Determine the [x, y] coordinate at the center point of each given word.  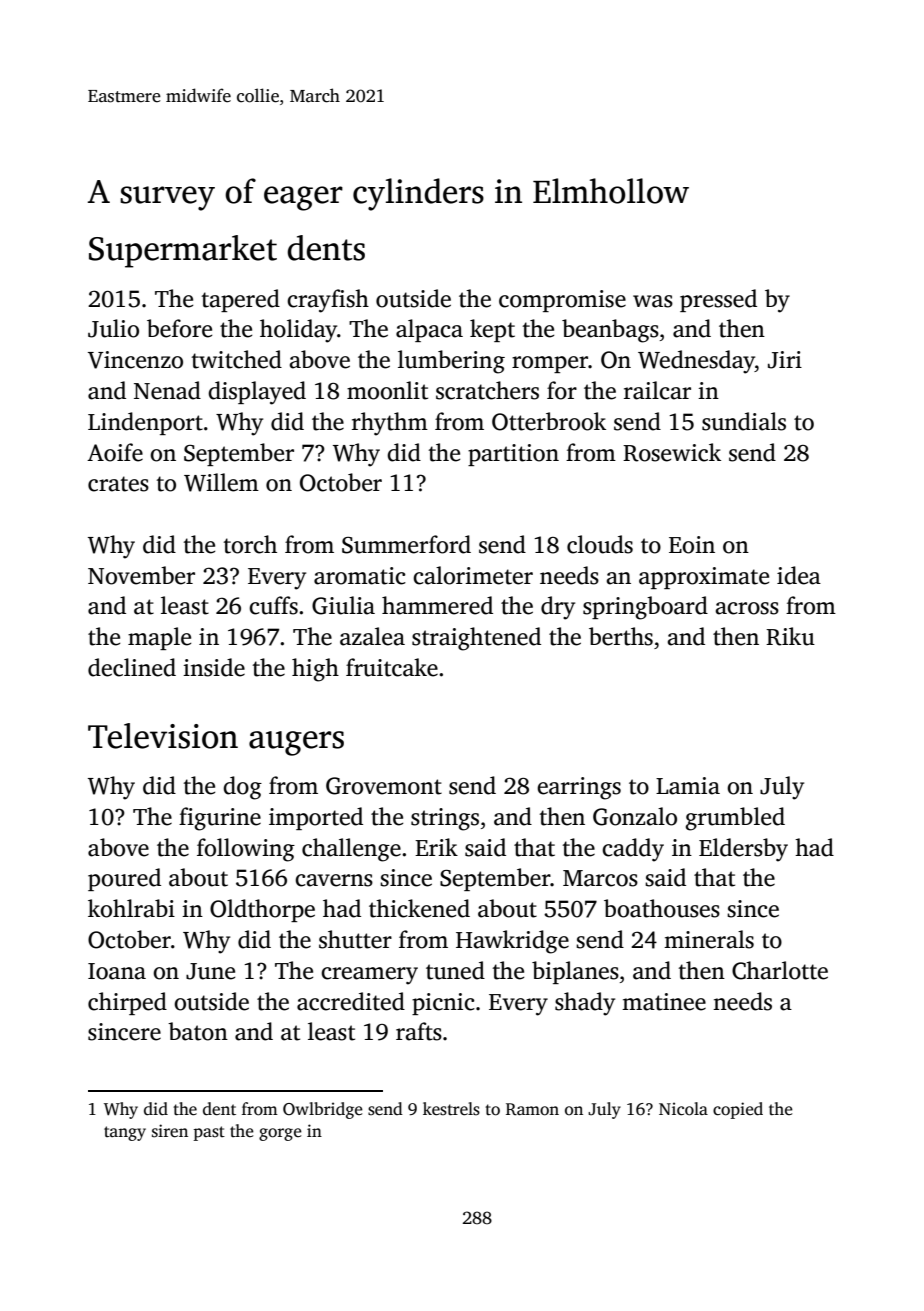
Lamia [688, 786]
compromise [562, 301]
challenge [351, 850]
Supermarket [183, 251]
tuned [455, 970]
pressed [718, 300]
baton [198, 1031]
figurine [220, 819]
